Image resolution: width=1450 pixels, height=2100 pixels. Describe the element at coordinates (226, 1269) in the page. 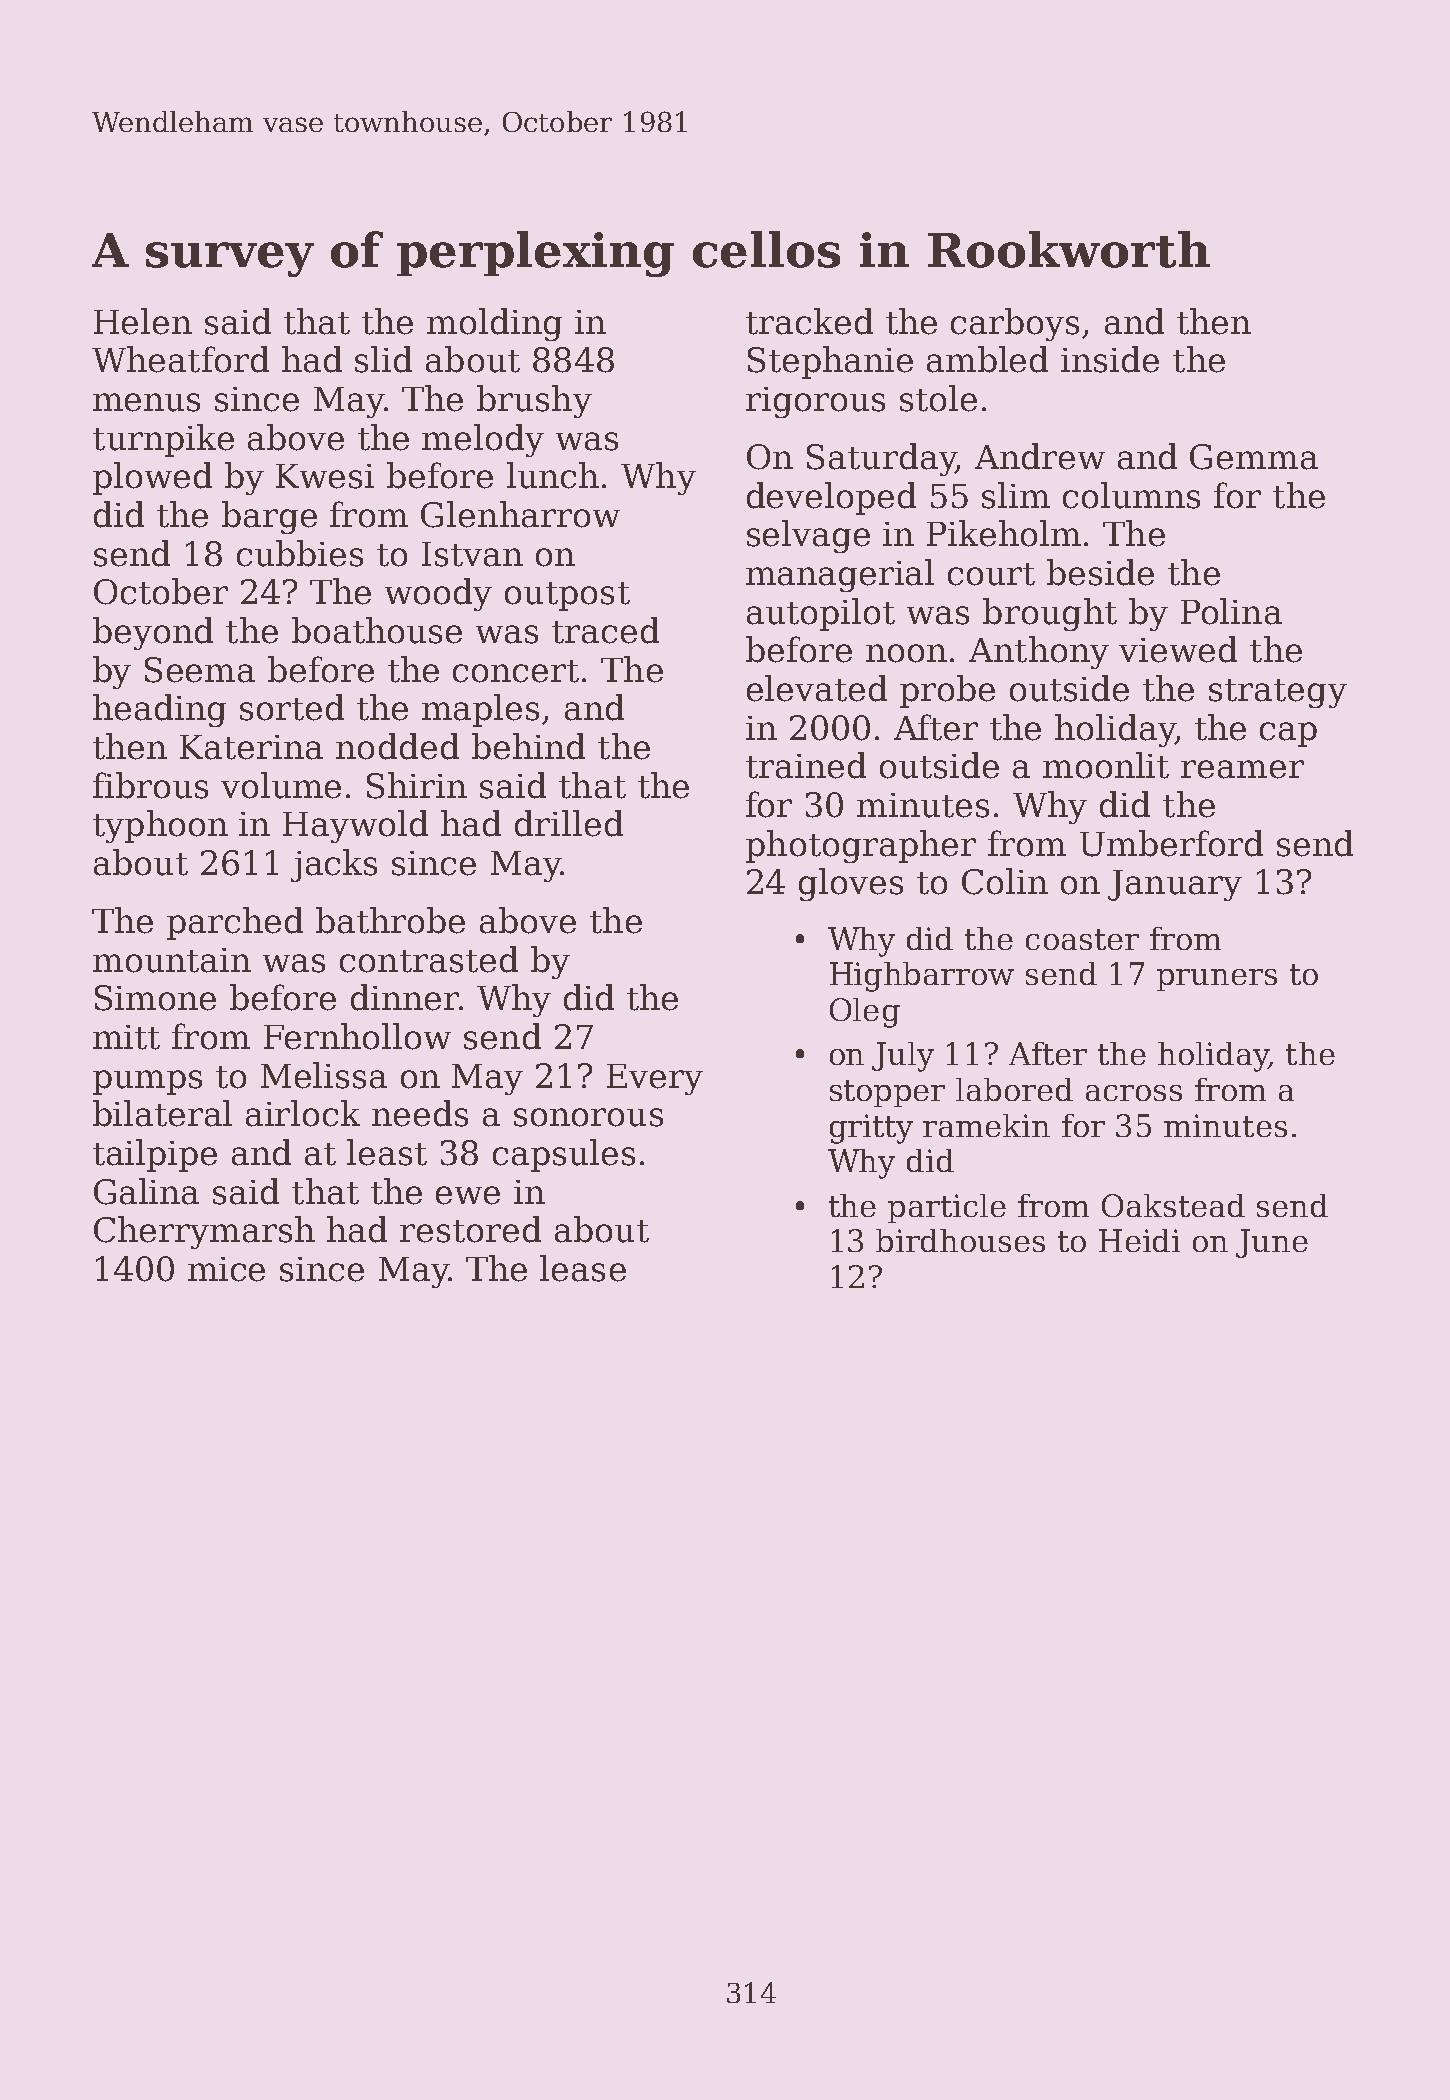

I see `mice` at that location.
